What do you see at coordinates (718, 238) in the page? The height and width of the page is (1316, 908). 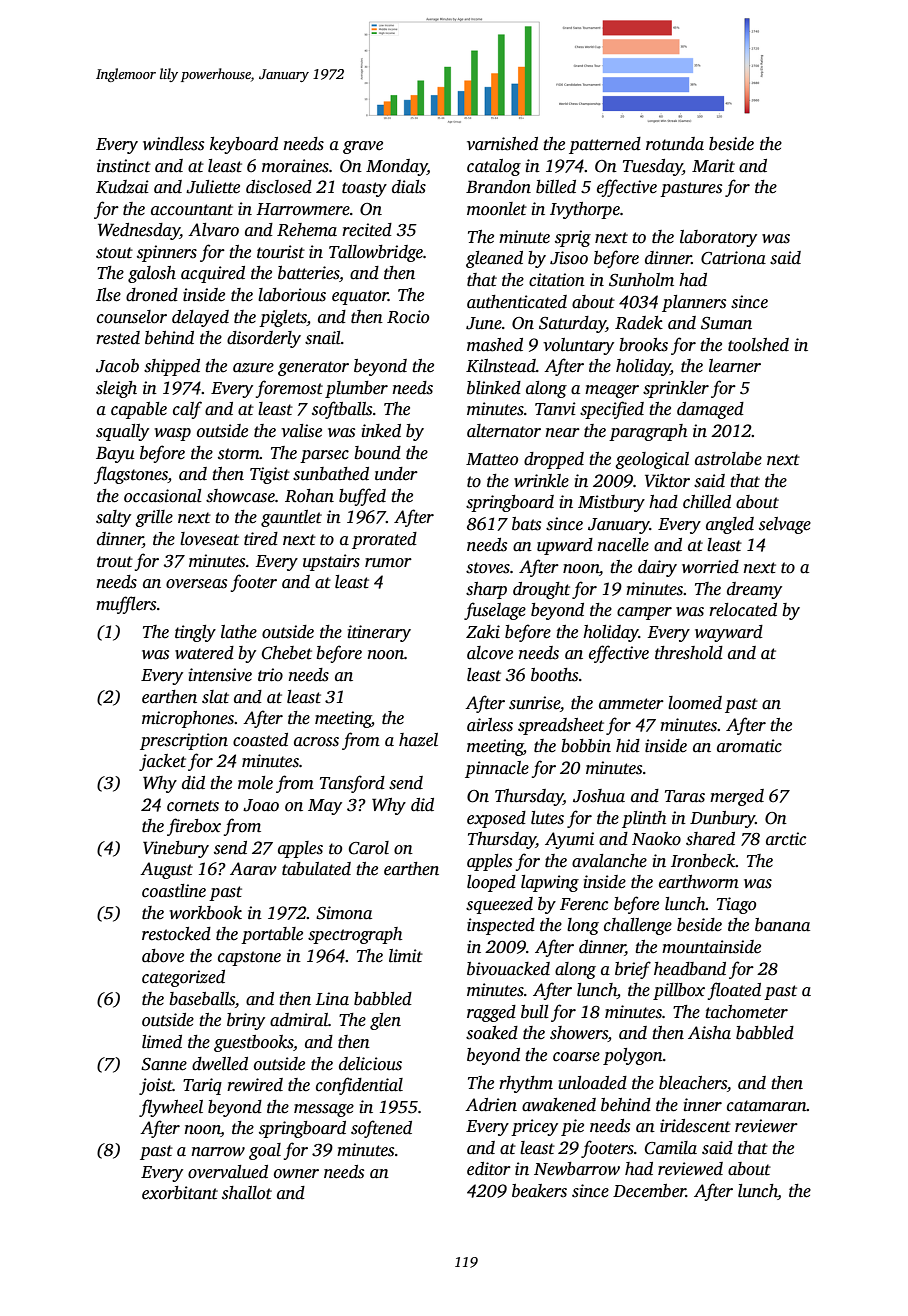 I see `laboratory` at bounding box center [718, 238].
